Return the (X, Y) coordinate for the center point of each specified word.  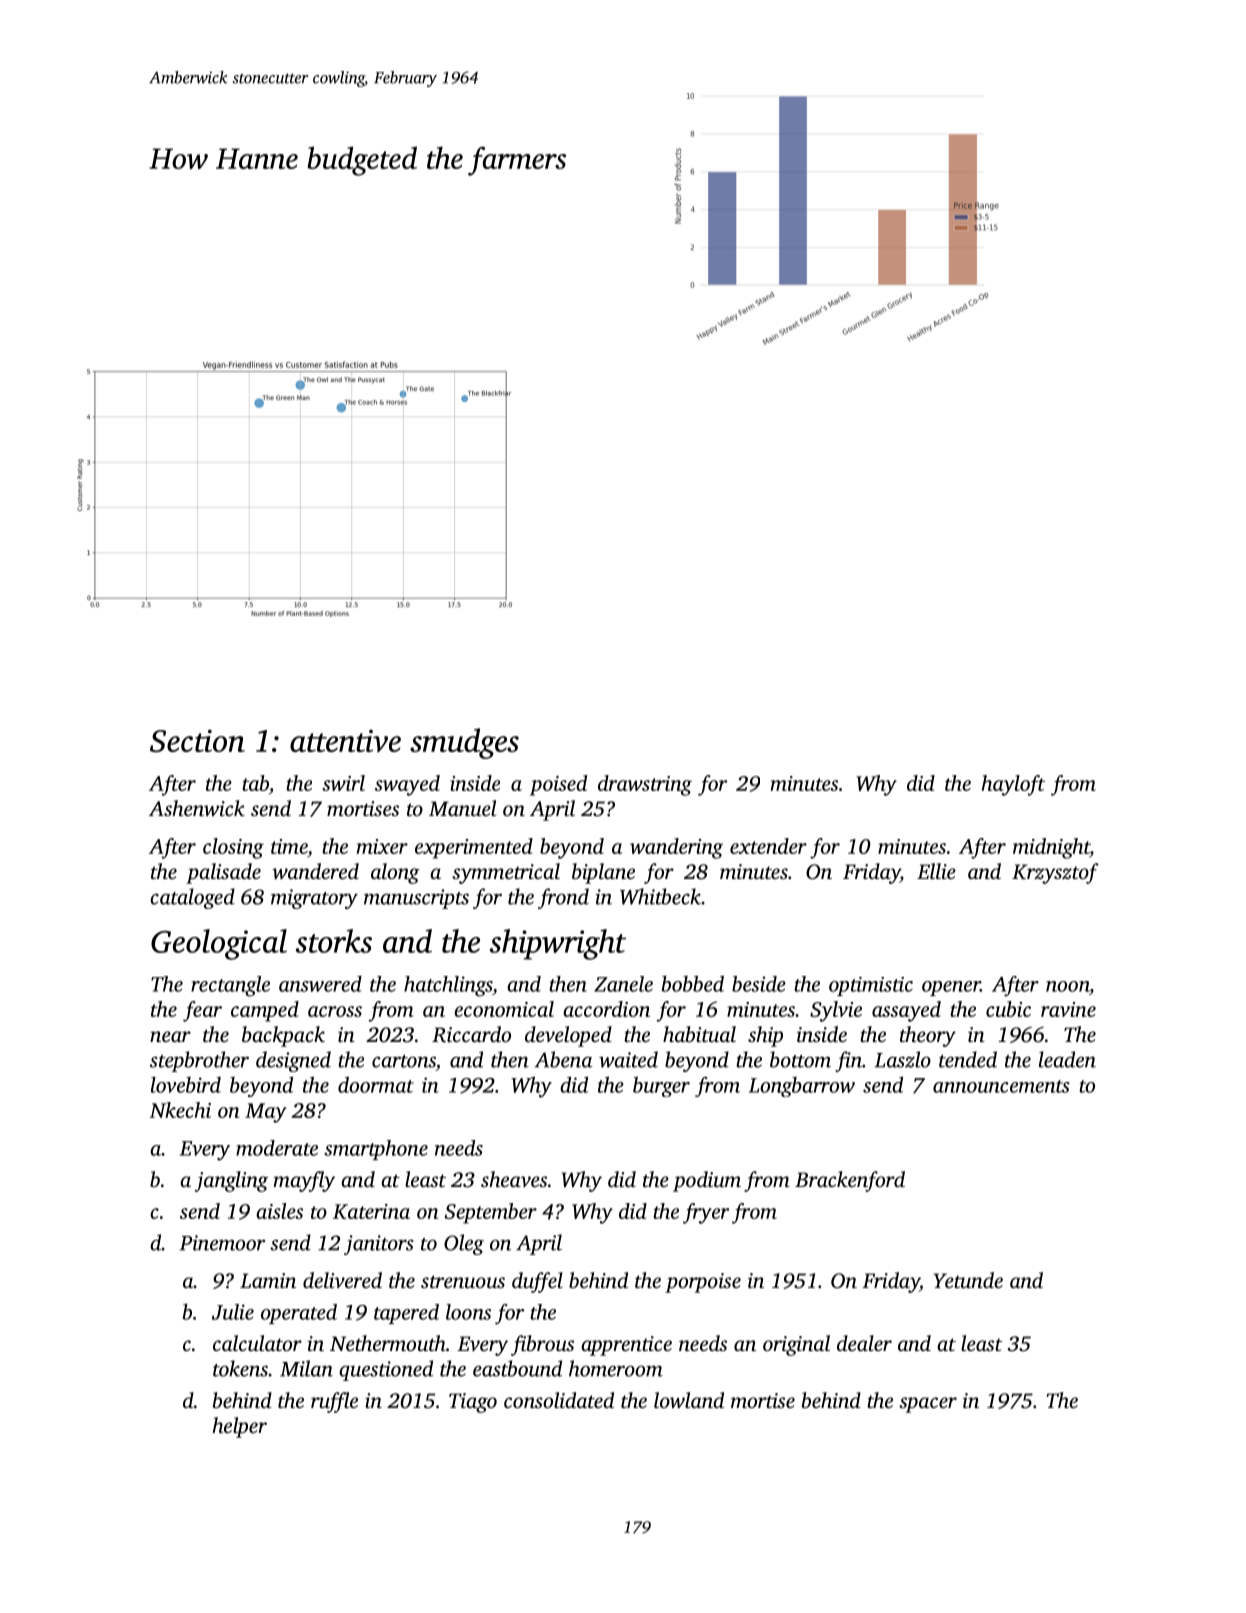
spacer (928, 1405)
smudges (464, 743)
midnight (1051, 848)
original (796, 1345)
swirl (343, 783)
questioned (386, 1370)
